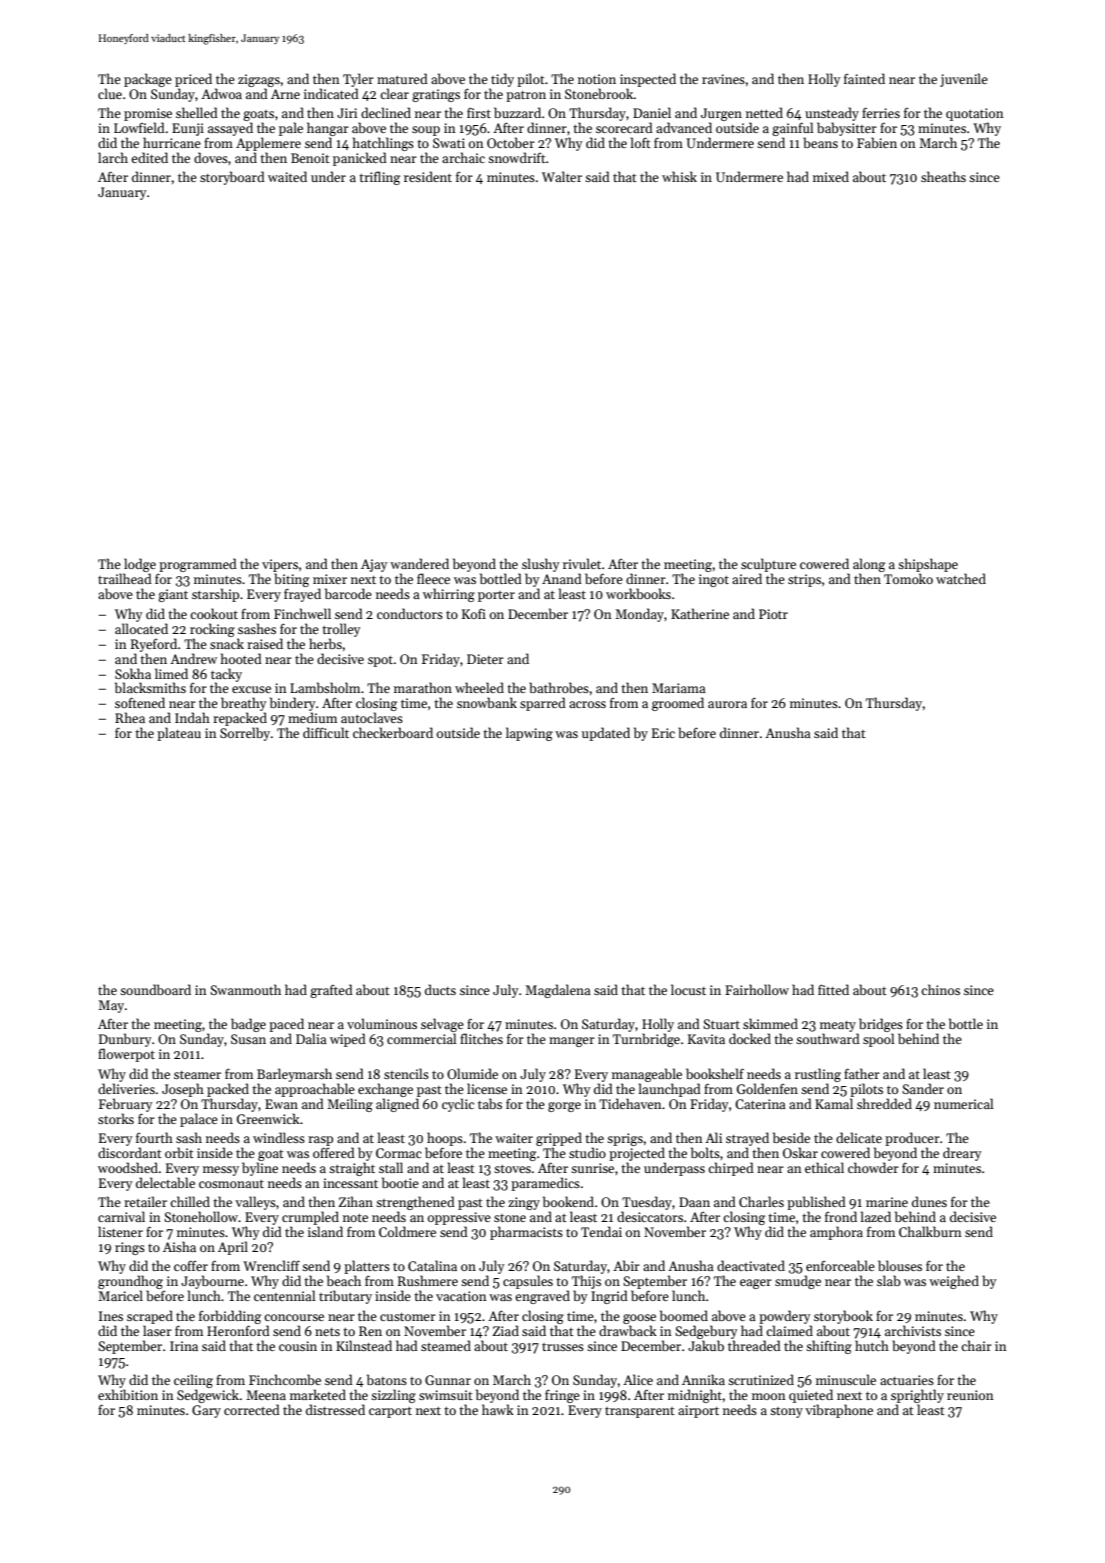  What do you see at coordinates (440, 989) in the image?
I see `ducts` at bounding box center [440, 989].
